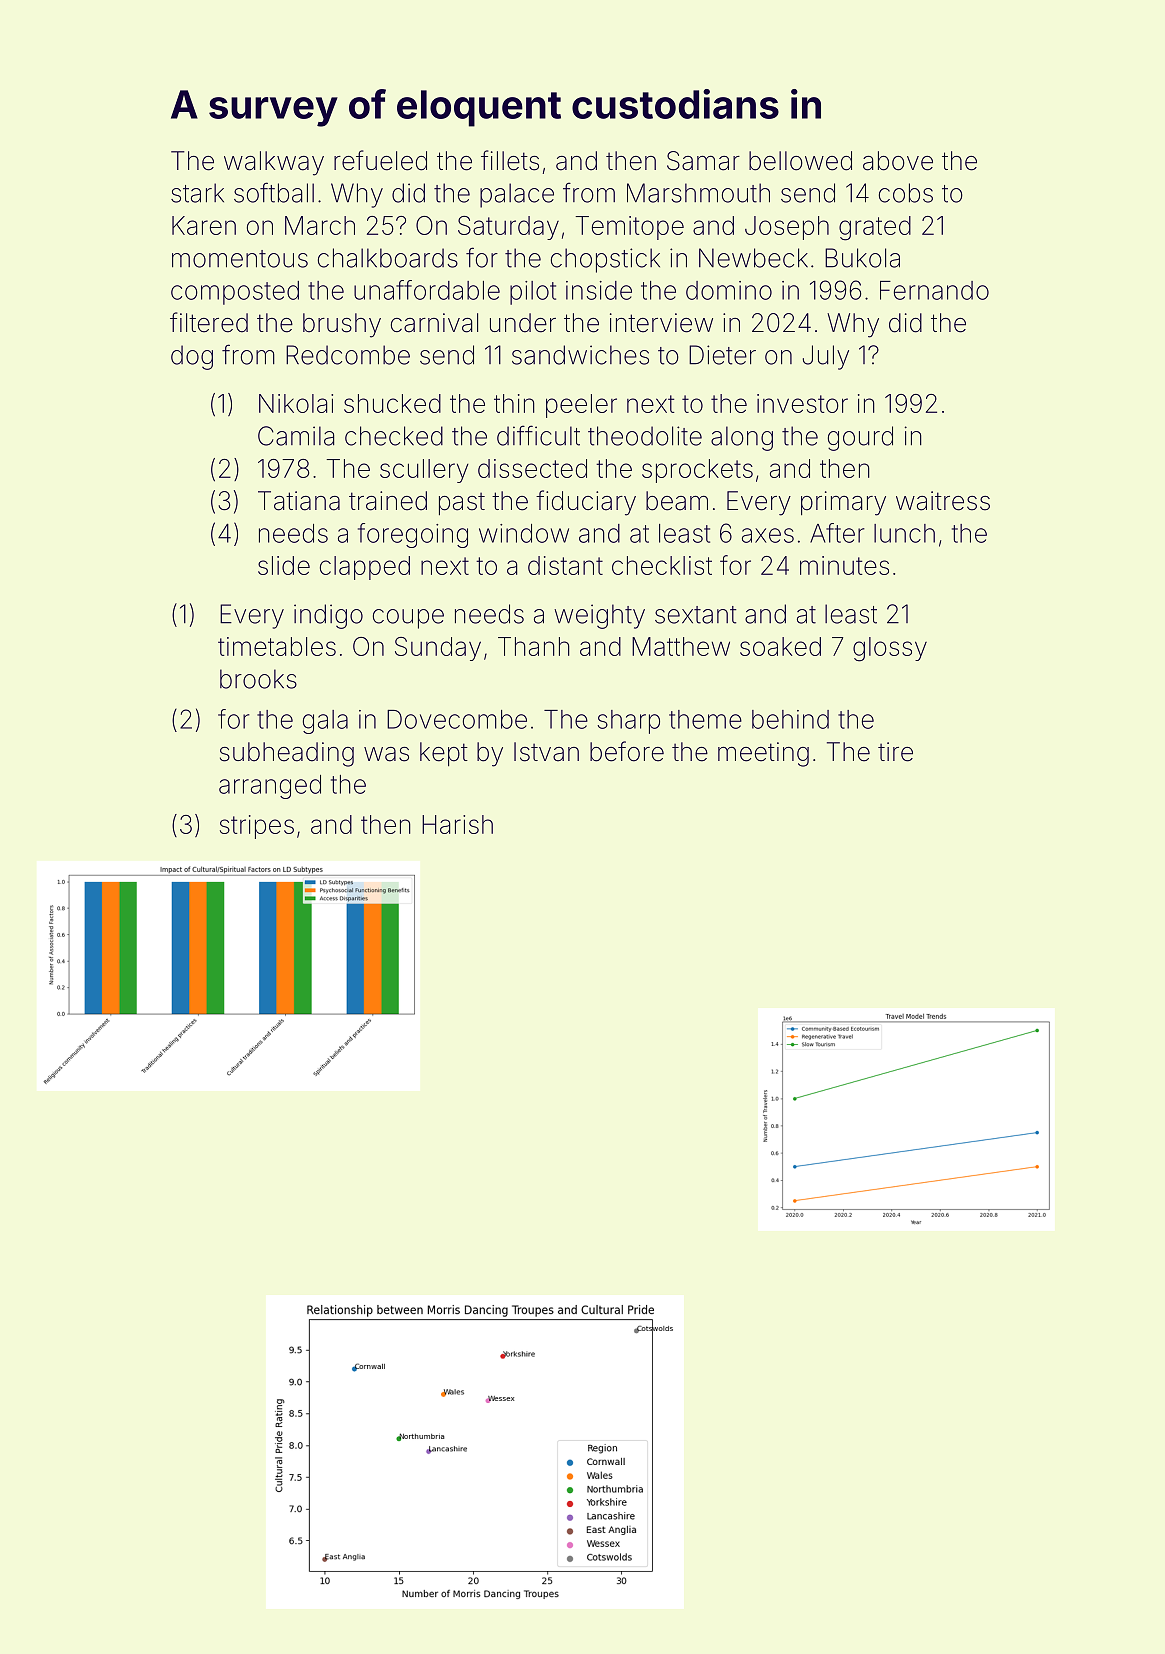 The image size is (1165, 1654). Describe the element at coordinates (274, 163) in the screenshot. I see `walkway` at that location.
